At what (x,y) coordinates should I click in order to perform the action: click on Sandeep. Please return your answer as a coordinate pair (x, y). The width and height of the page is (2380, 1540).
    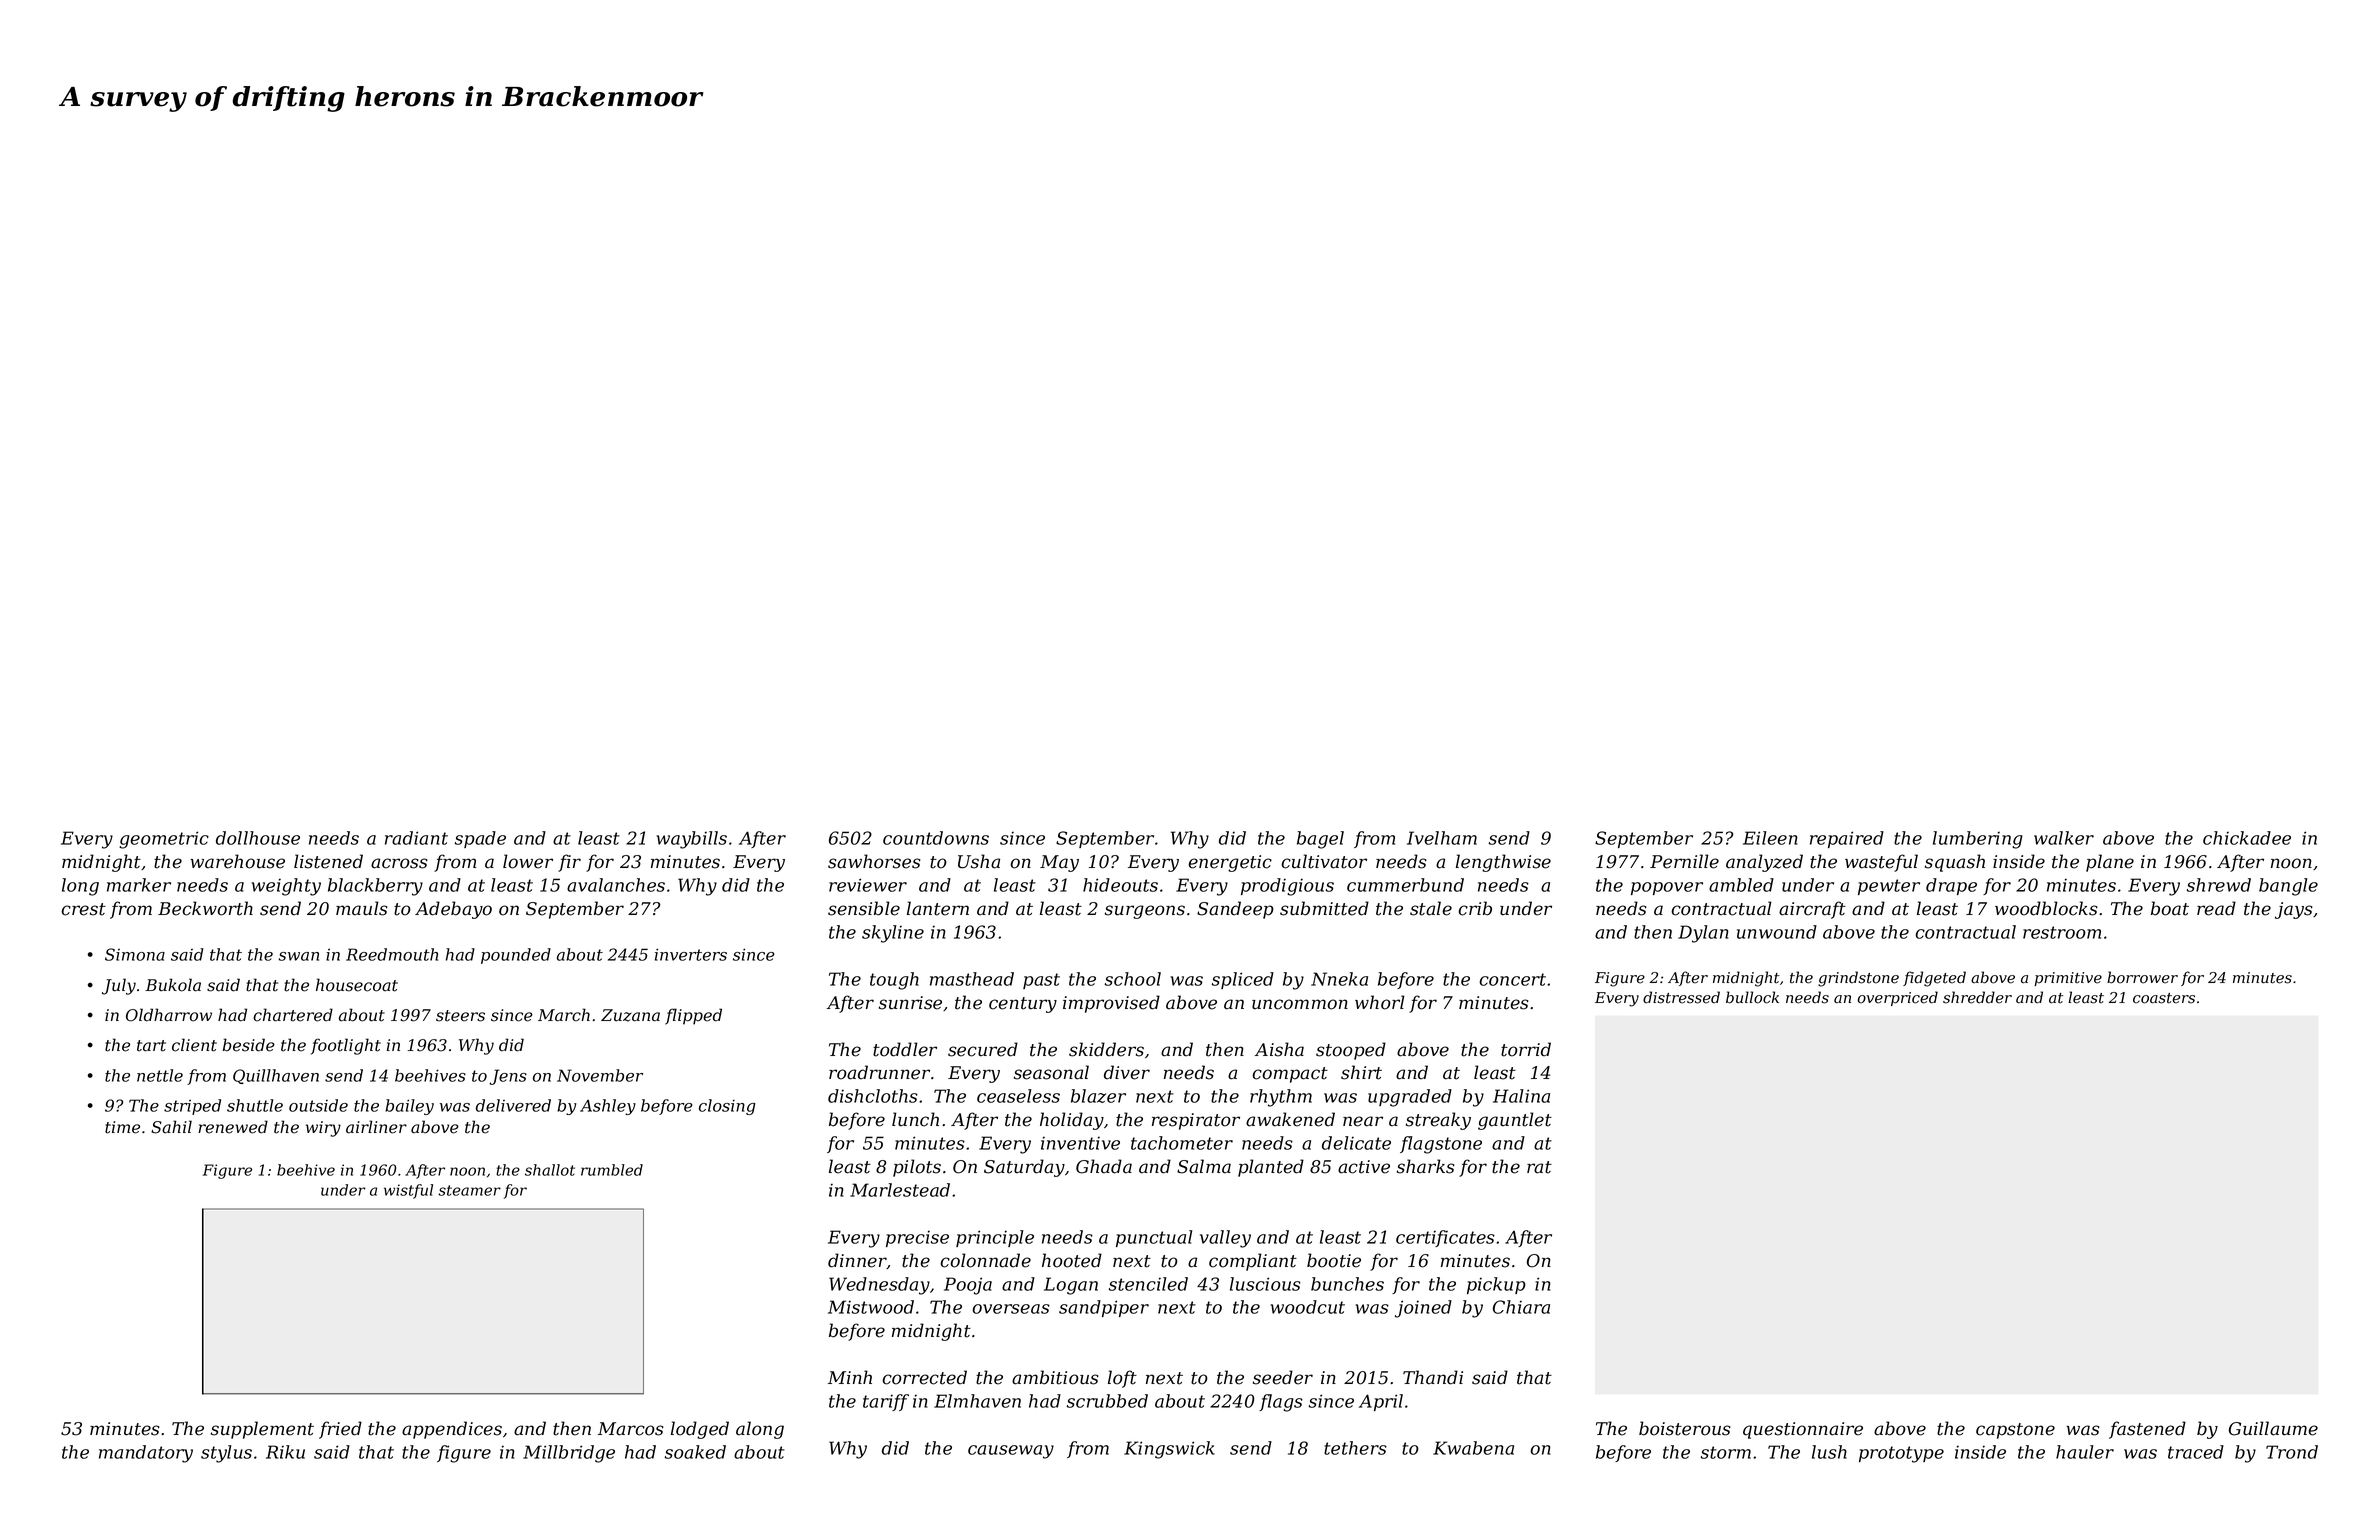
    Looking at the image, I should click on (1235, 910).
